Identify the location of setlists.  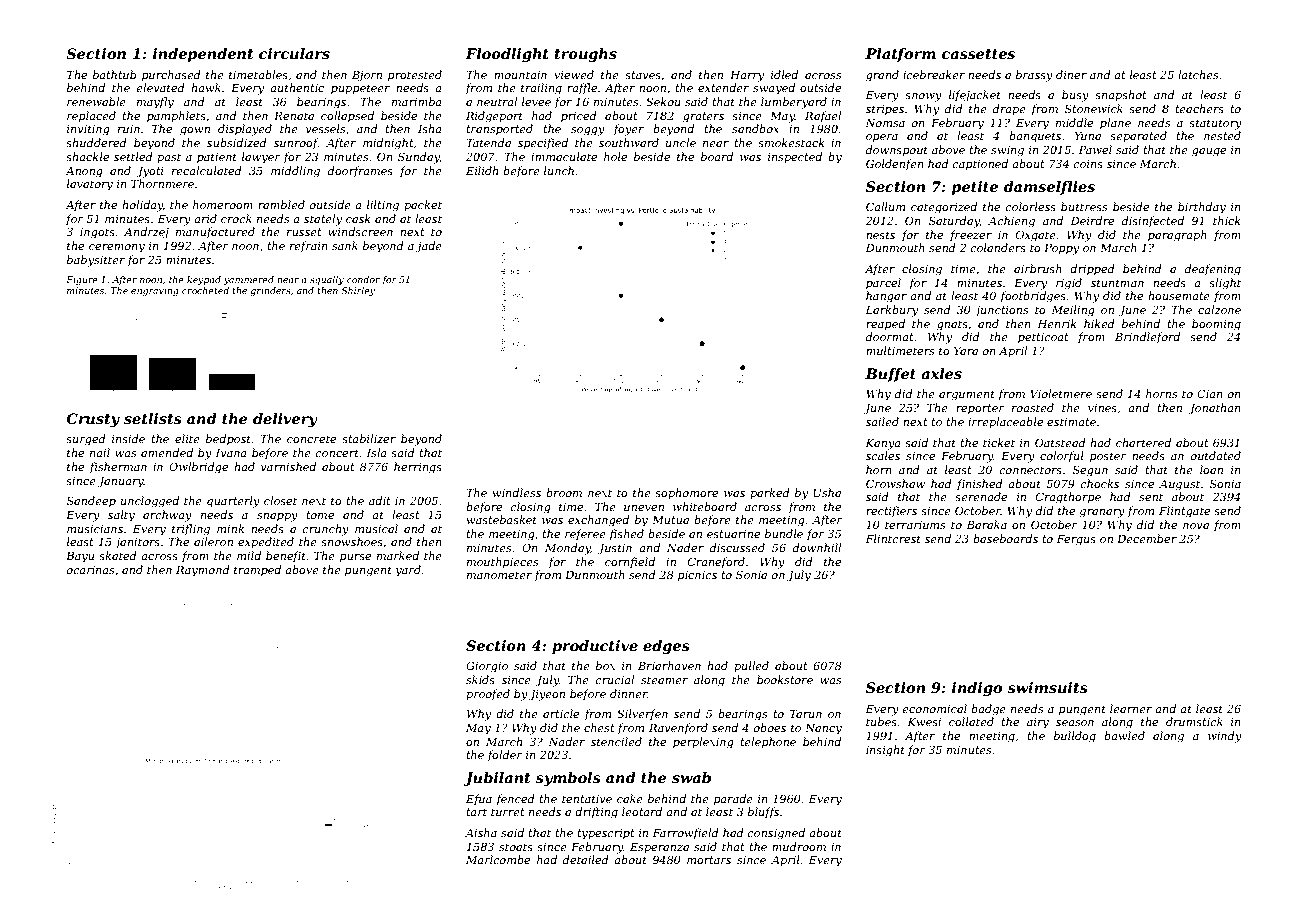
(153, 418).
